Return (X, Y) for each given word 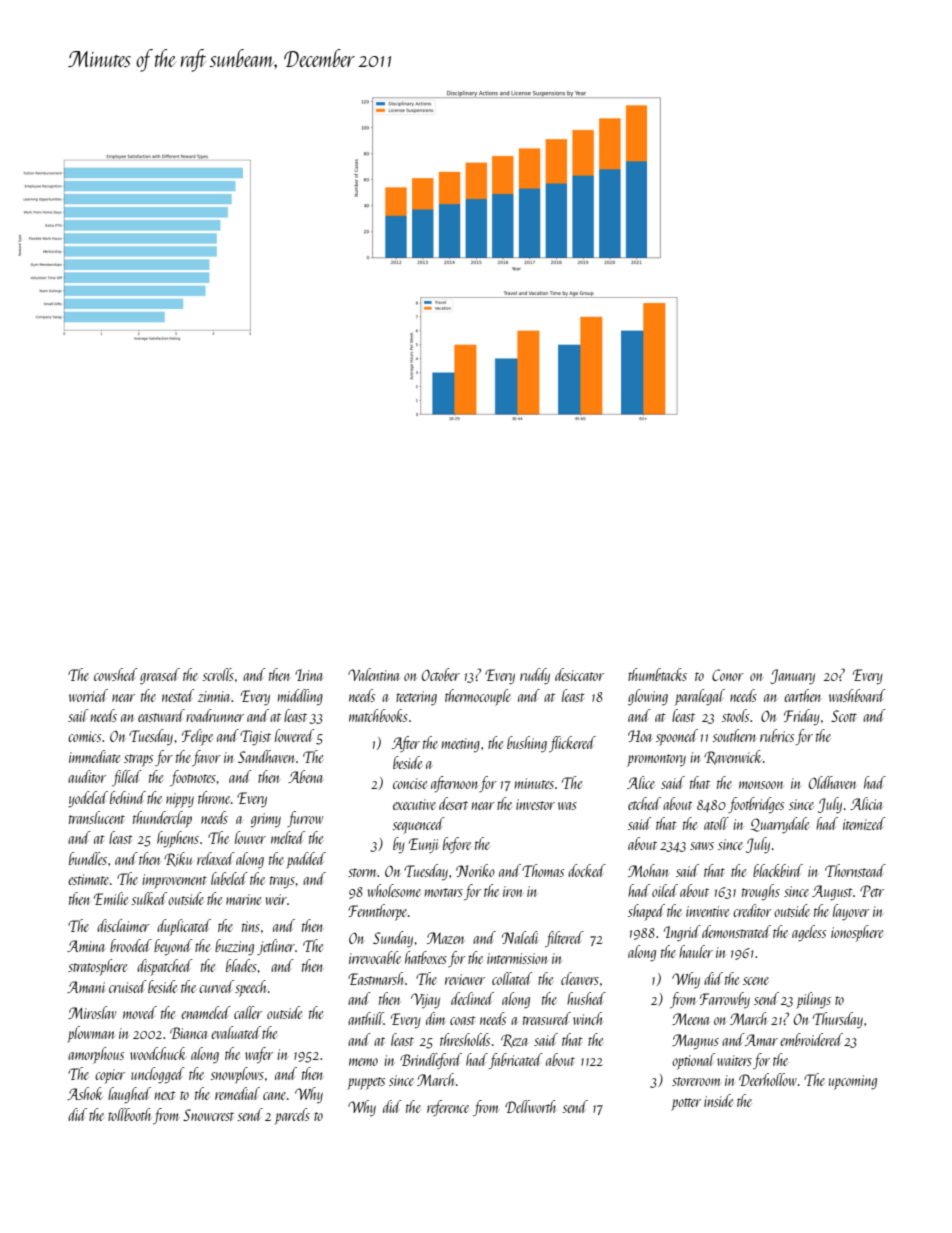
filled (127, 778)
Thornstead (855, 870)
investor (535, 804)
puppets (366, 1083)
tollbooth (129, 1114)
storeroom (696, 1081)
